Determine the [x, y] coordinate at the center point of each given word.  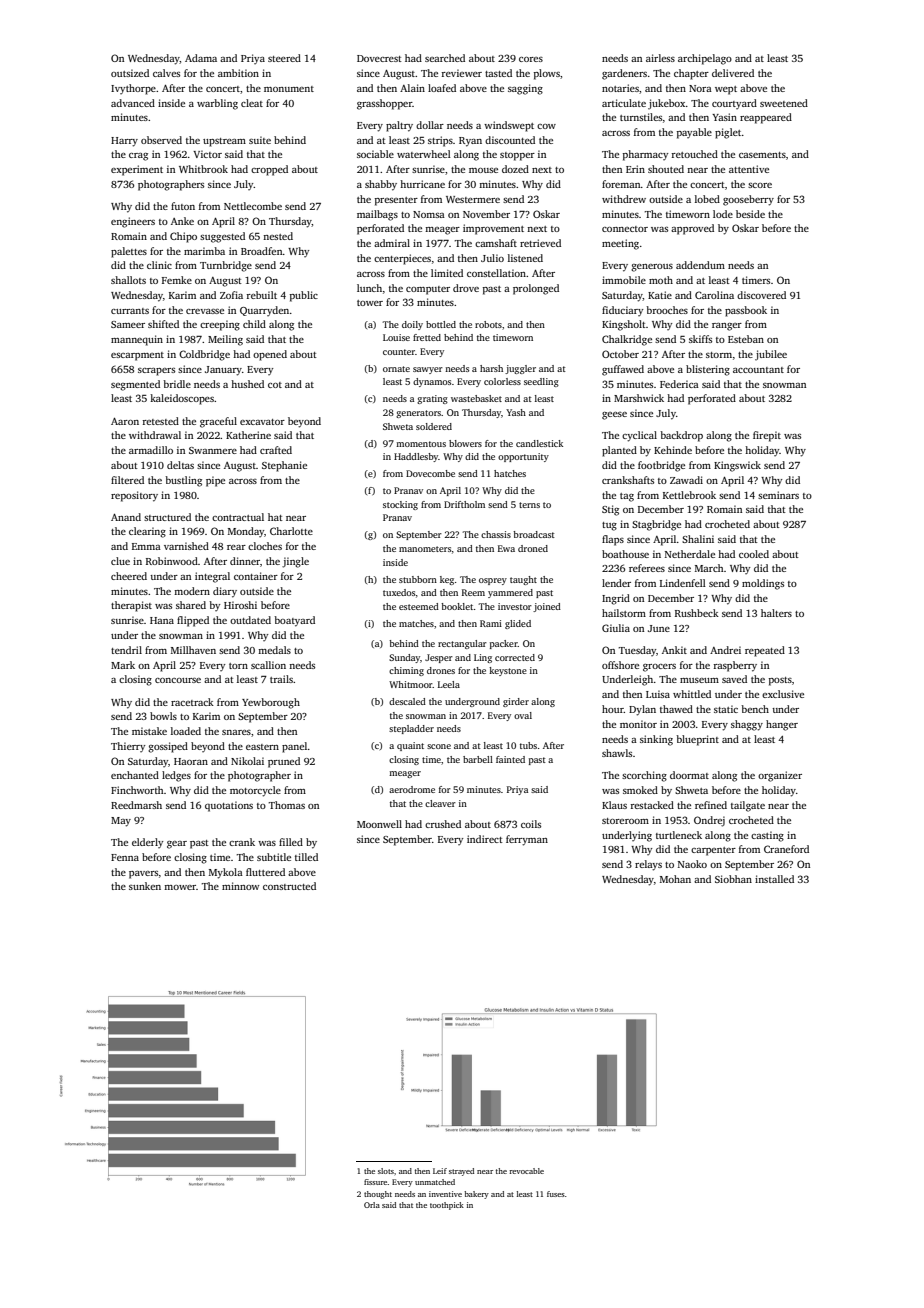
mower [180, 887]
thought [378, 1195]
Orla [372, 1205]
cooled [754, 554]
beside [750, 214]
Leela [449, 684]
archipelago [705, 59]
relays [648, 865]
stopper [517, 156]
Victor [207, 154]
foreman [621, 184]
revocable [526, 1171]
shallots [128, 280]
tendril [126, 650]
